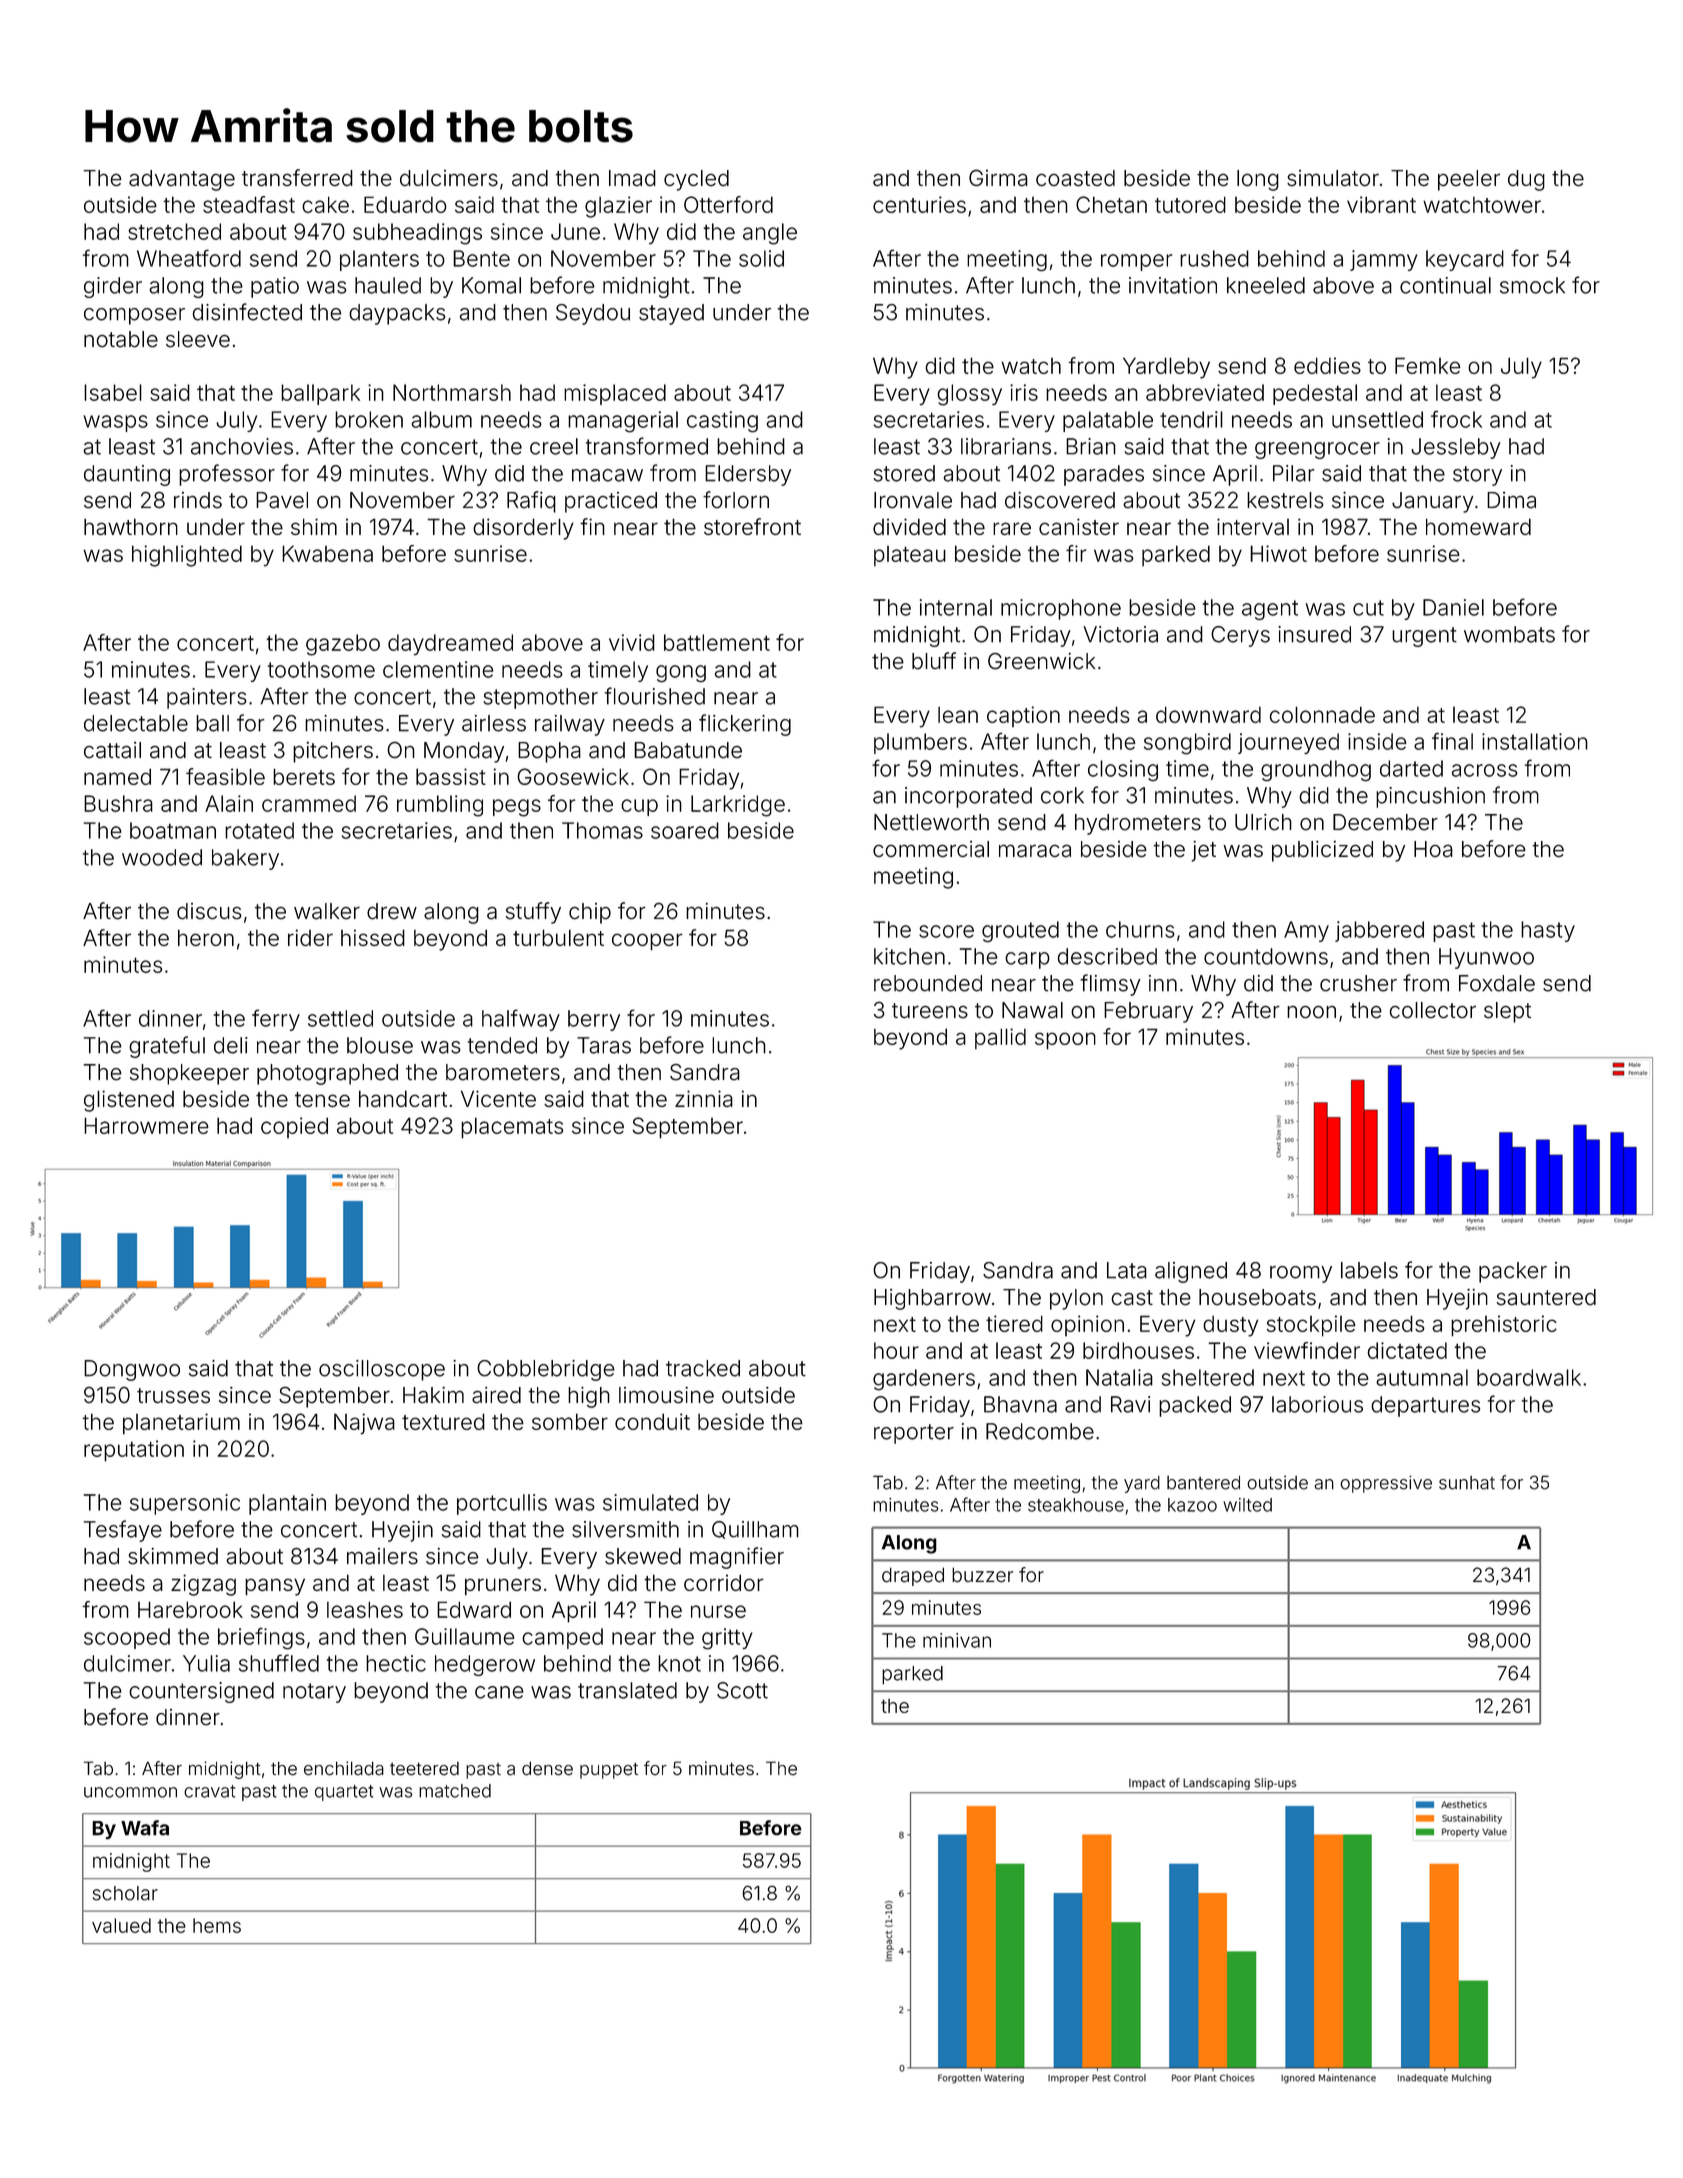 This image has width=1683, height=2178. Describe the element at coordinates (982, 1575) in the image. I see `buzzer` at that location.
